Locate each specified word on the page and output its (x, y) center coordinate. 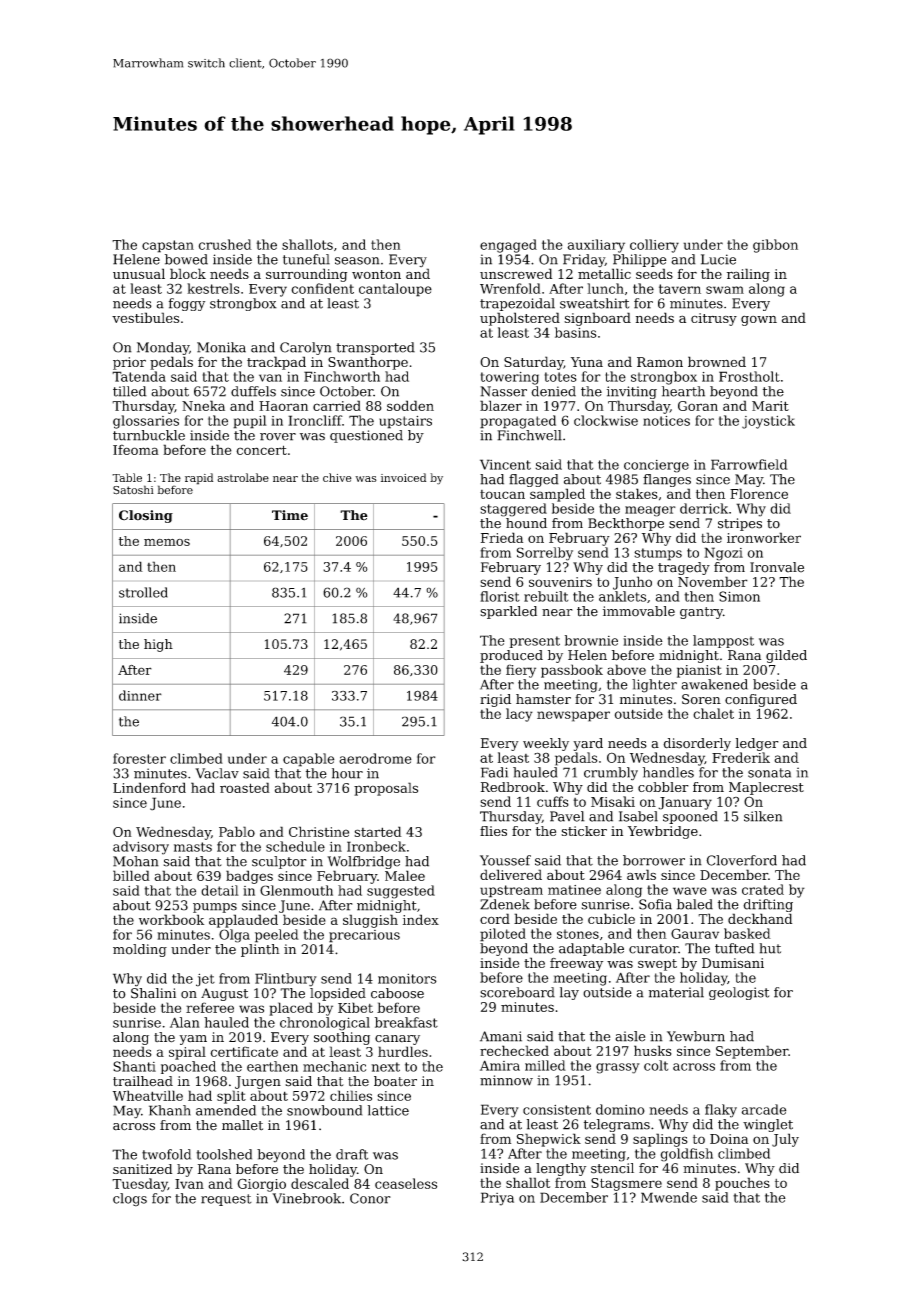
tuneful (306, 259)
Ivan (189, 1184)
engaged (508, 246)
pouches (742, 1184)
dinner (140, 695)
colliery (654, 246)
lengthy (561, 1169)
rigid (495, 700)
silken (763, 816)
